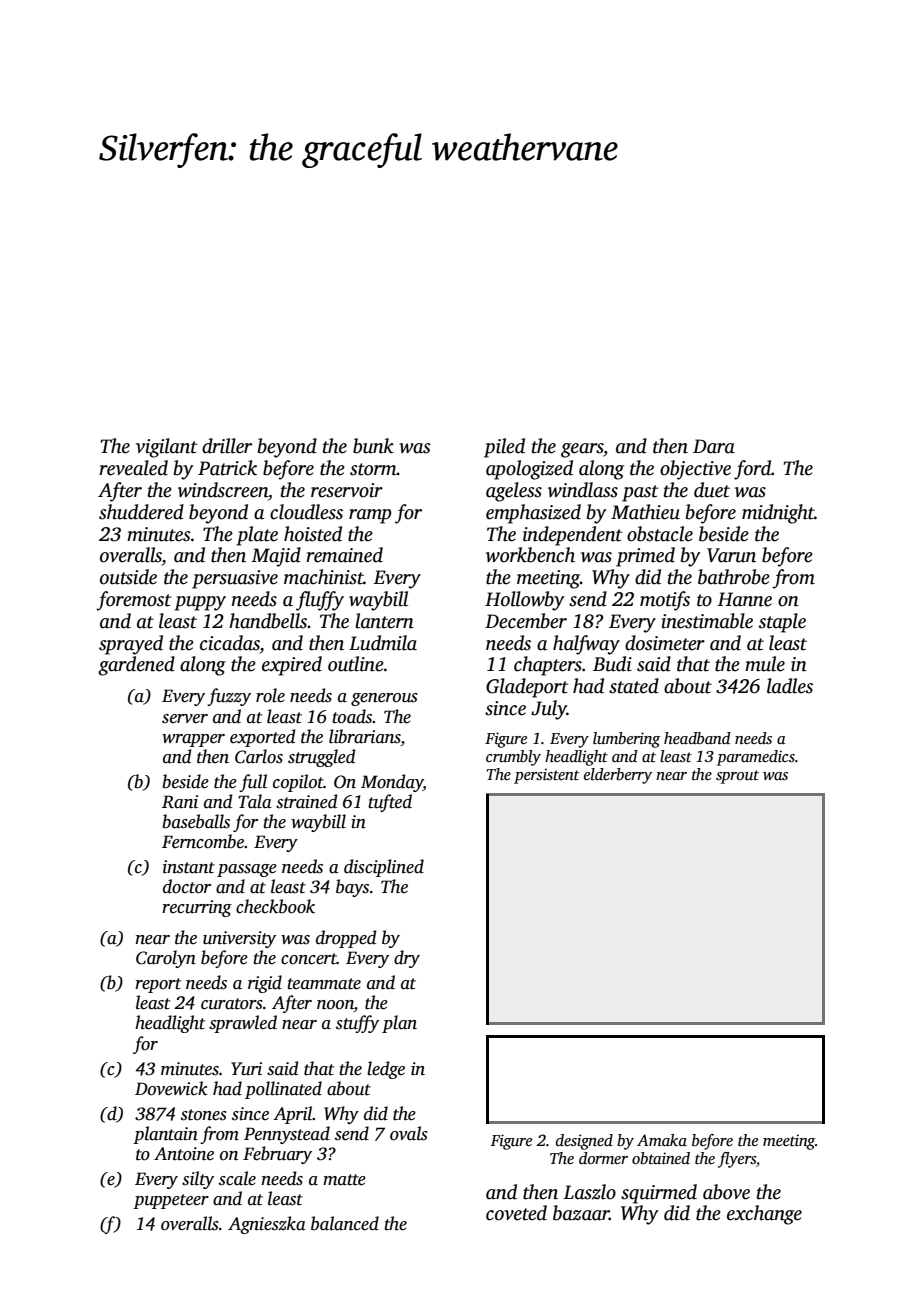 The image size is (924, 1311). What do you see at coordinates (618, 776) in the screenshot?
I see `elderberry` at bounding box center [618, 776].
